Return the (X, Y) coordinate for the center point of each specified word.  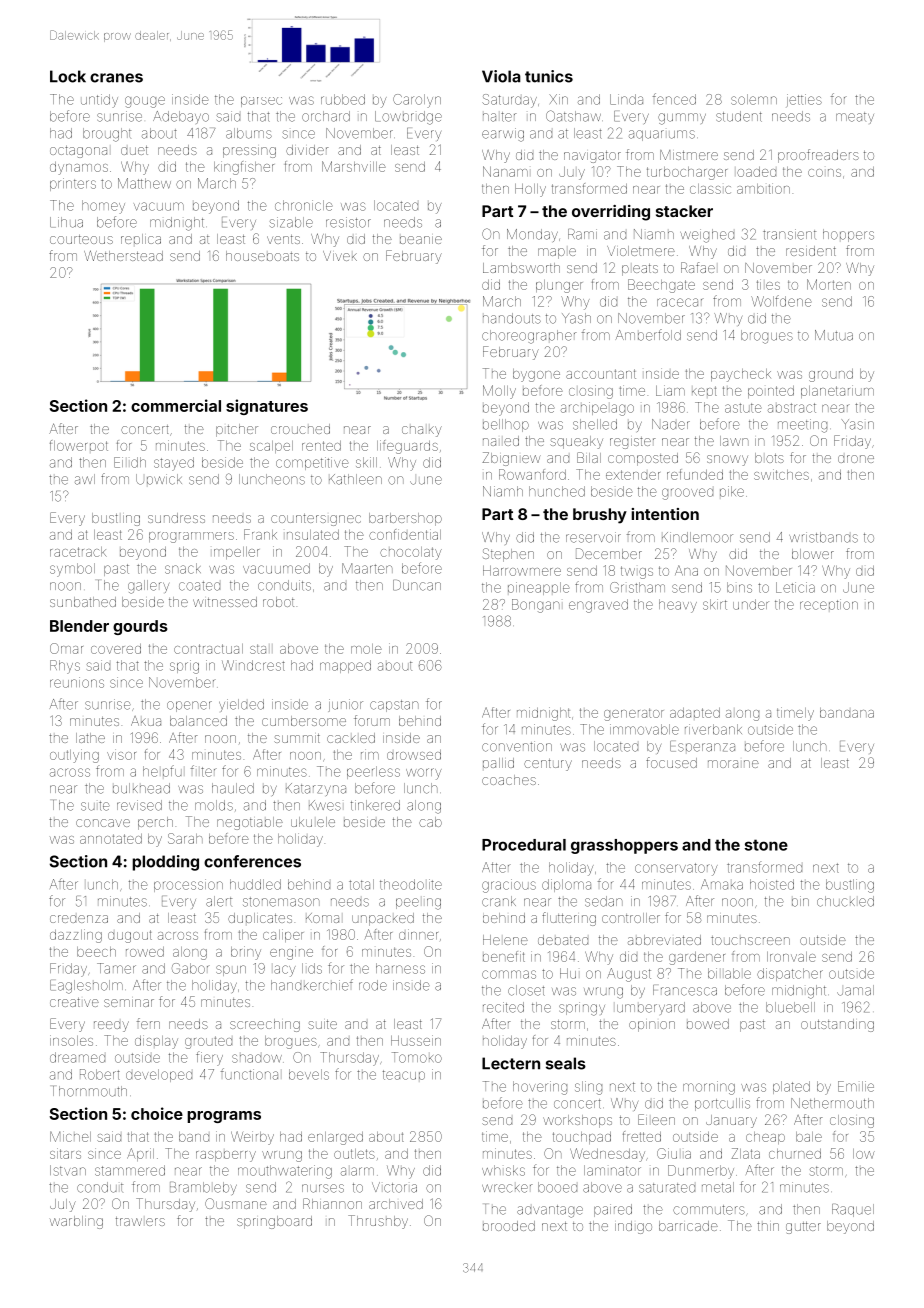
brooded (509, 1226)
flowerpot (79, 445)
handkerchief (312, 985)
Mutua (834, 335)
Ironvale (791, 957)
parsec (261, 101)
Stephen (508, 555)
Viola (501, 76)
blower (813, 554)
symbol (72, 570)
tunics (549, 76)
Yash (576, 318)
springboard (274, 1222)
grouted (208, 1042)
